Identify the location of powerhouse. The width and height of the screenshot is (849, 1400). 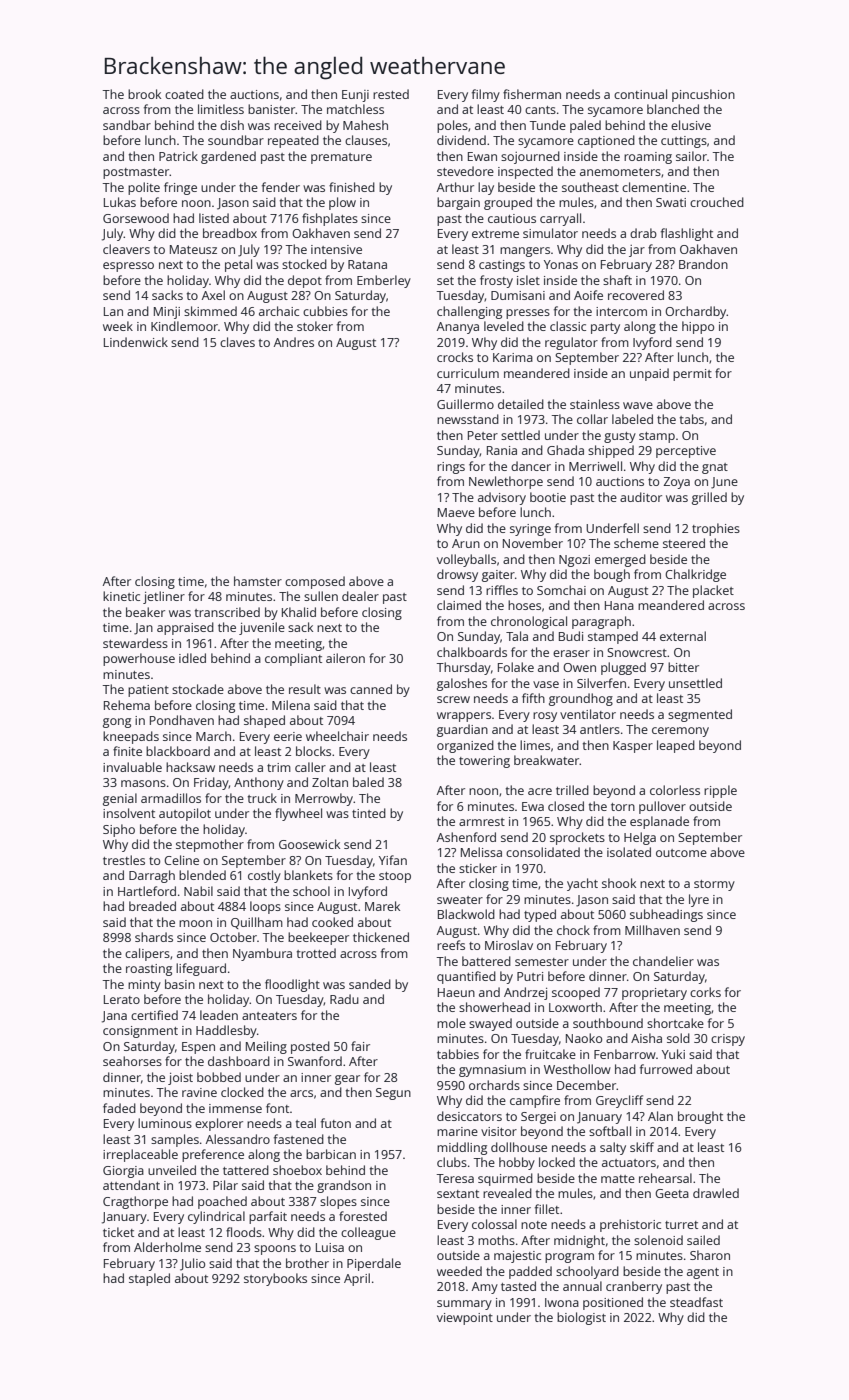
(139, 659).
